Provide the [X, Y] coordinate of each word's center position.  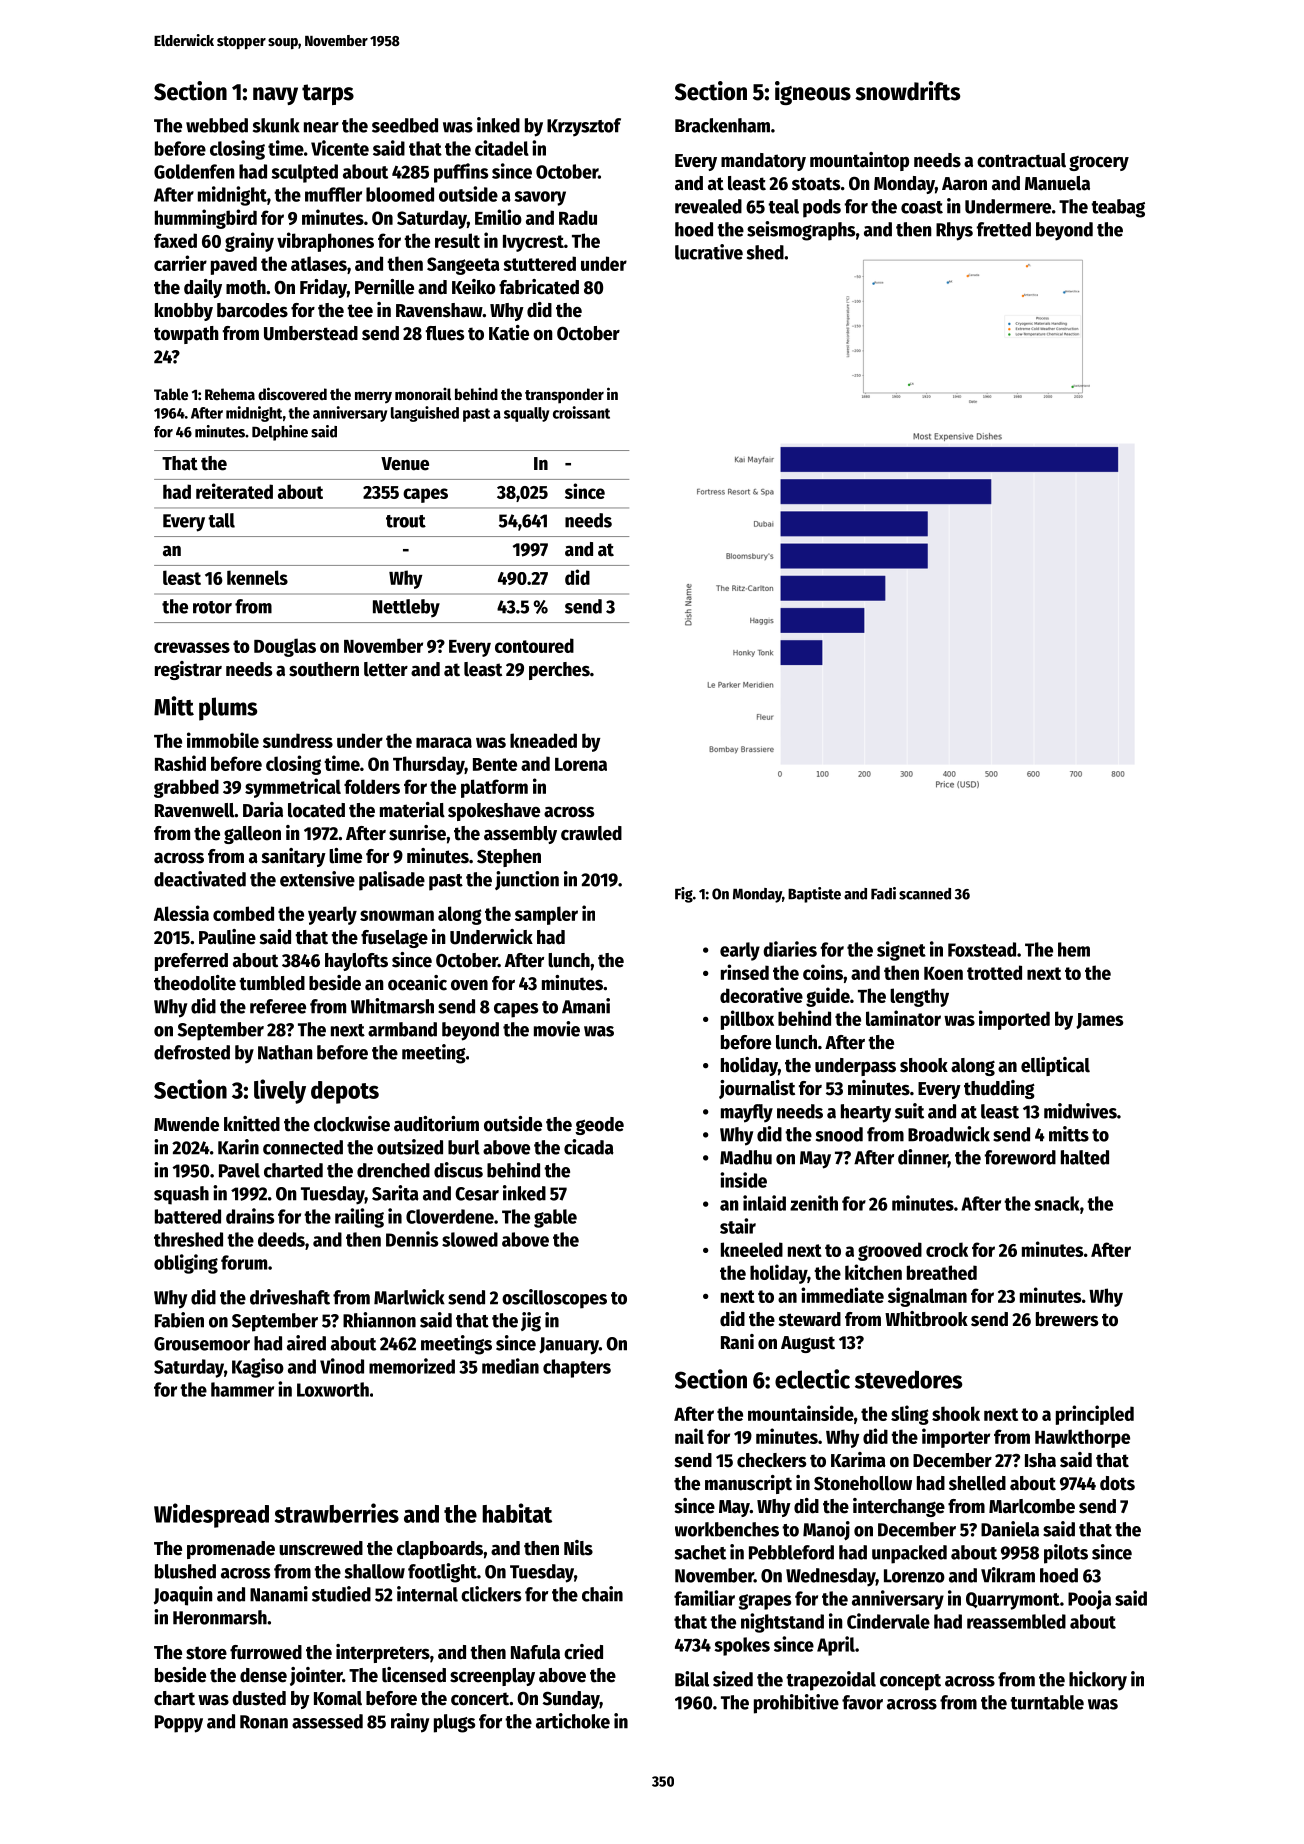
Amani [586, 1006]
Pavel [239, 1170]
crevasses [192, 647]
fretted [1004, 229]
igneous [813, 93]
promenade [231, 1550]
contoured [534, 645]
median [510, 1366]
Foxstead [982, 949]
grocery [1099, 163]
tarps [328, 94]
